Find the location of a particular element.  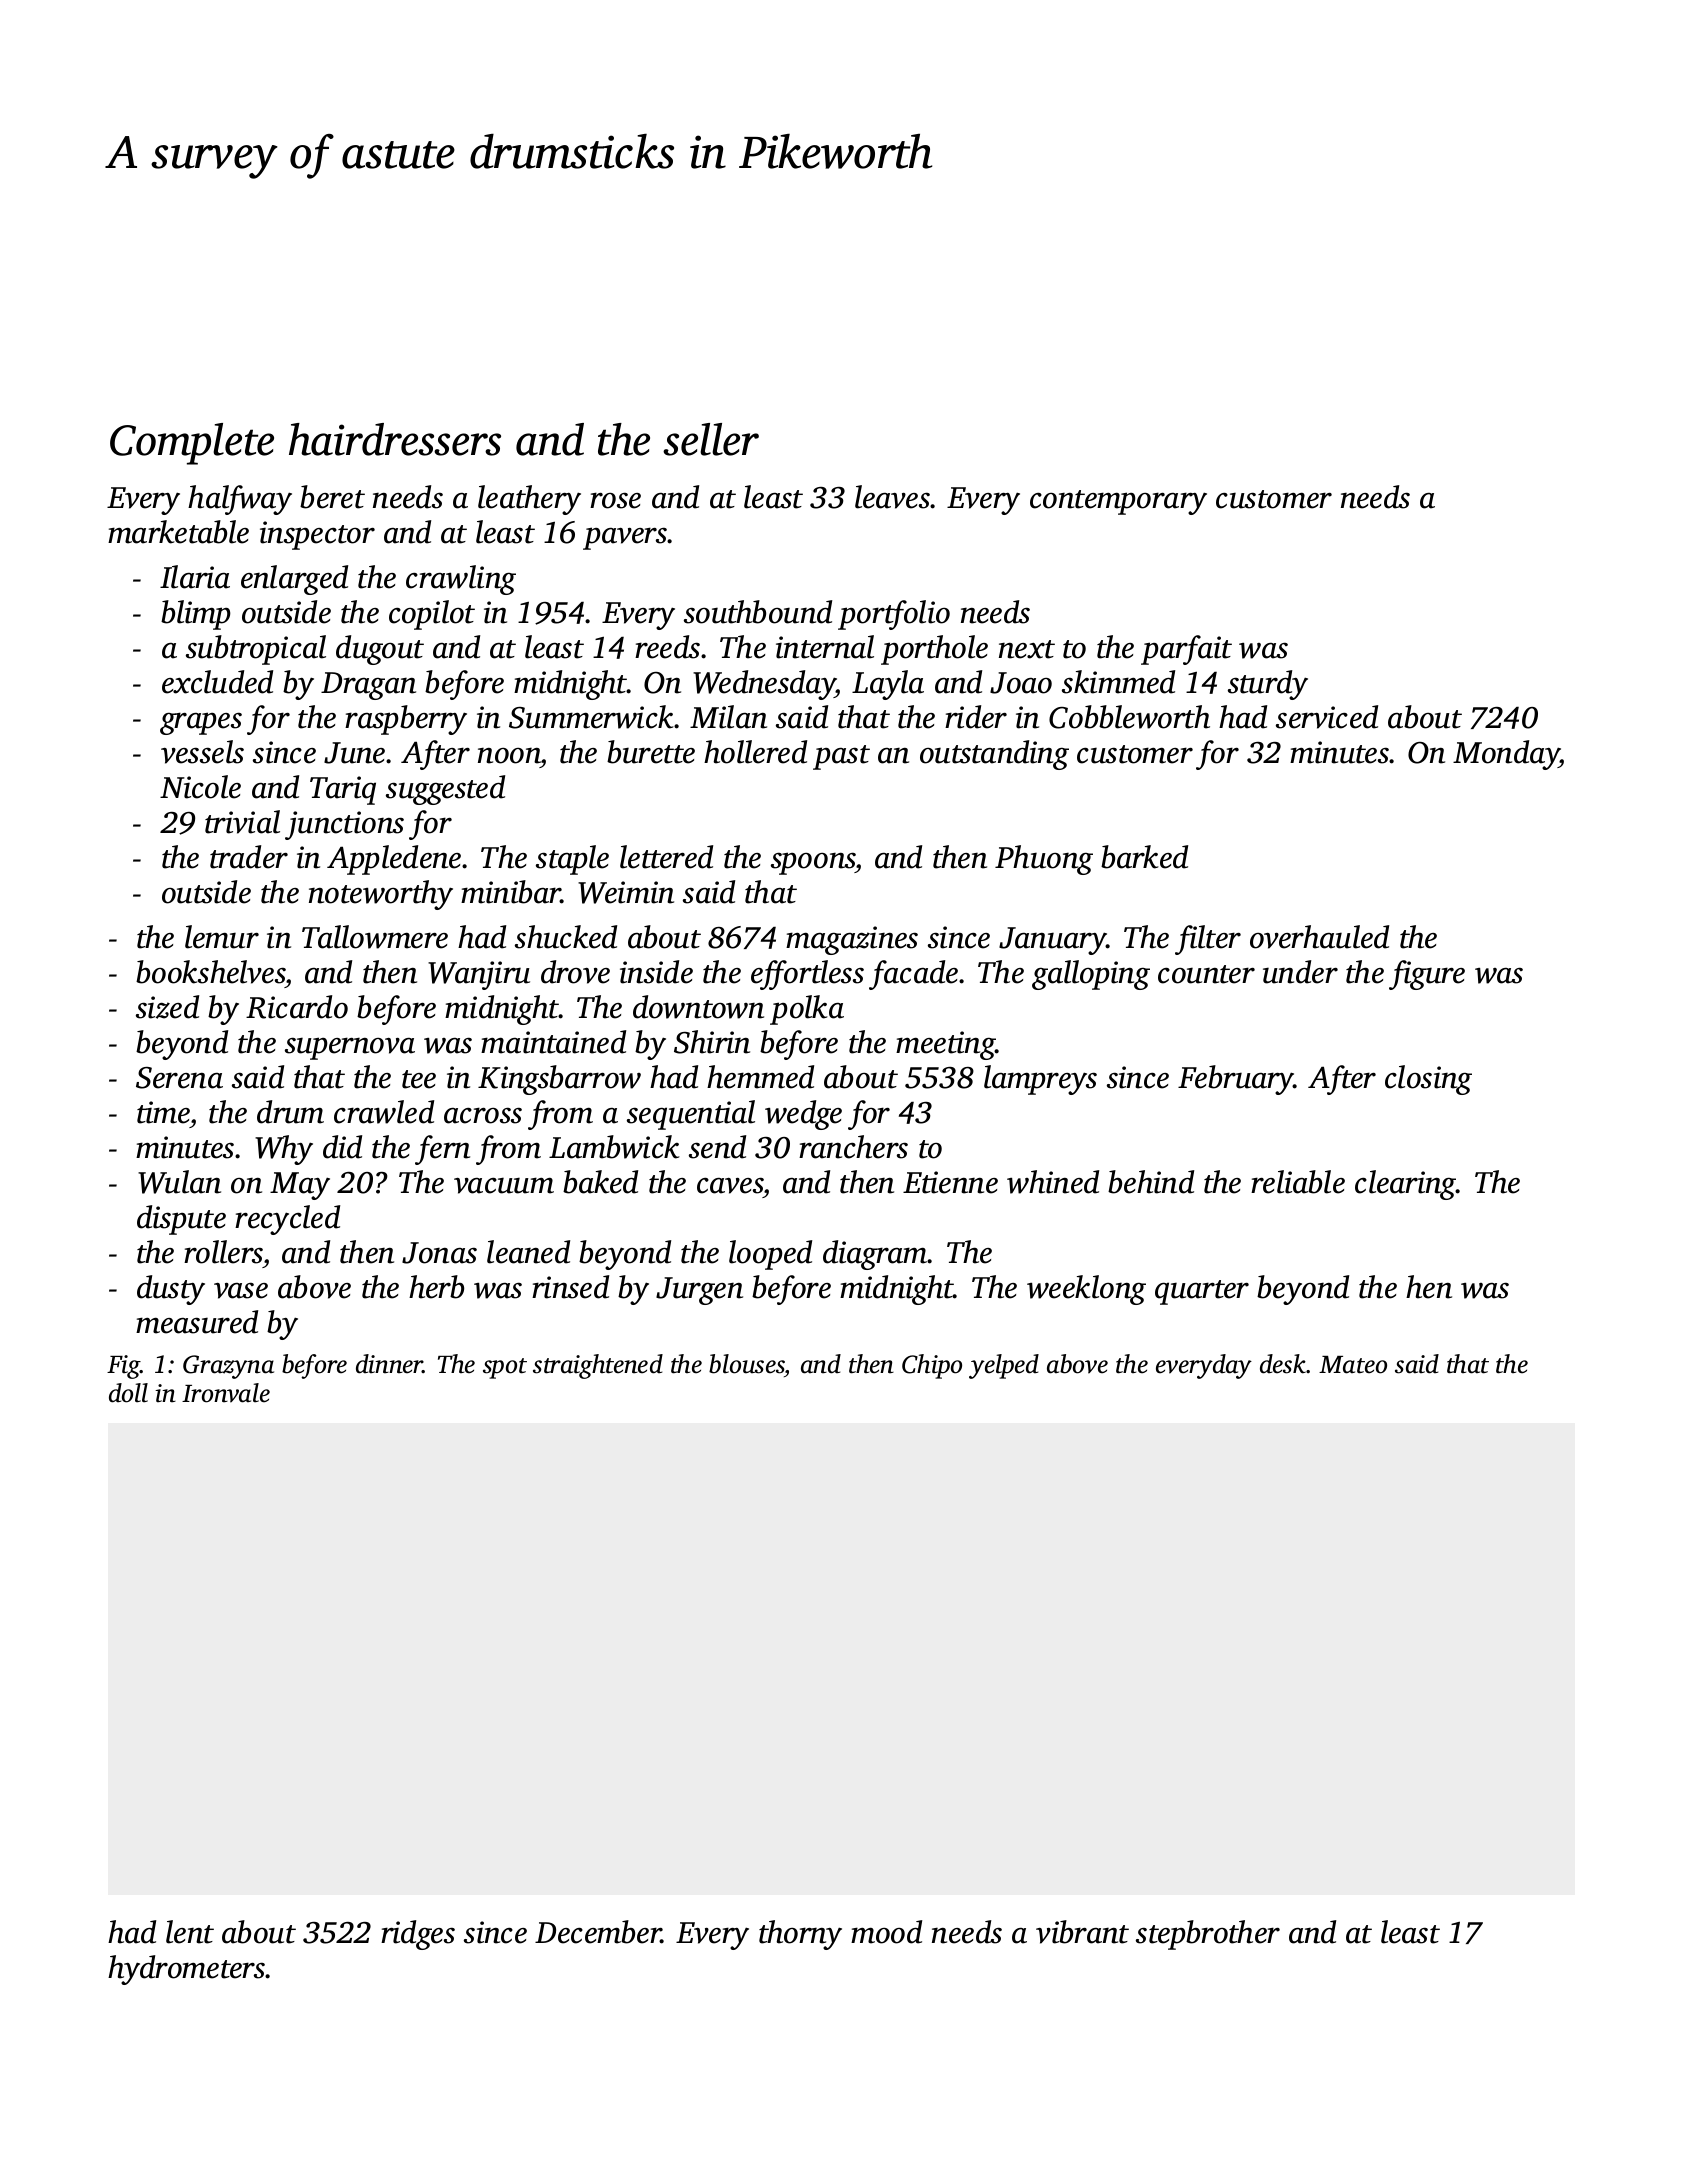

spot is located at coordinates (505, 1368).
